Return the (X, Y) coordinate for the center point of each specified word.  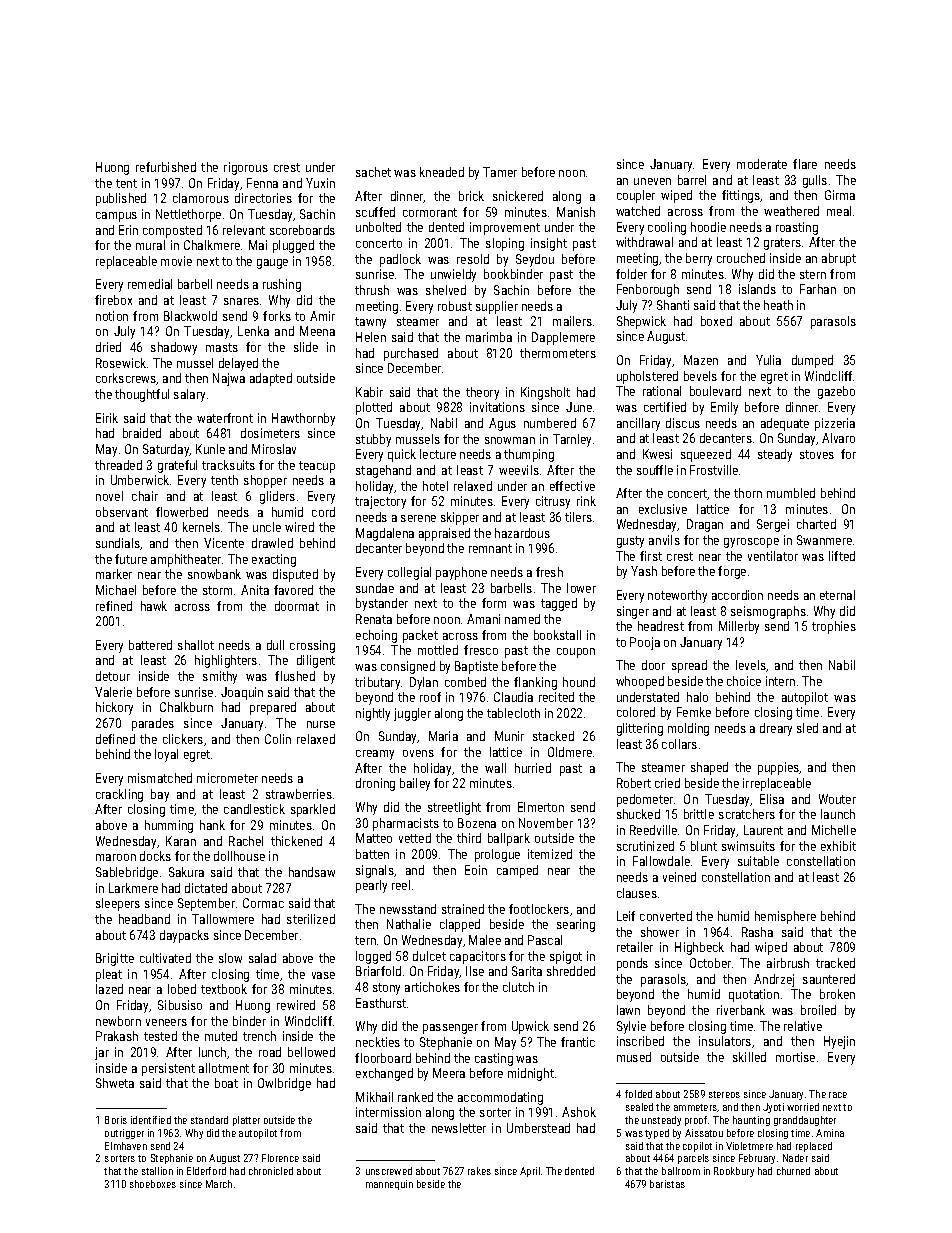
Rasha (757, 932)
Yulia (768, 360)
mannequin (389, 1185)
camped (517, 871)
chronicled (271, 1171)
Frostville (714, 470)
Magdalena (385, 534)
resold (473, 259)
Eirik (107, 418)
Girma (840, 195)
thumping (529, 455)
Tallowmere (223, 919)
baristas (667, 1184)
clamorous (201, 198)
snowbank (214, 574)
